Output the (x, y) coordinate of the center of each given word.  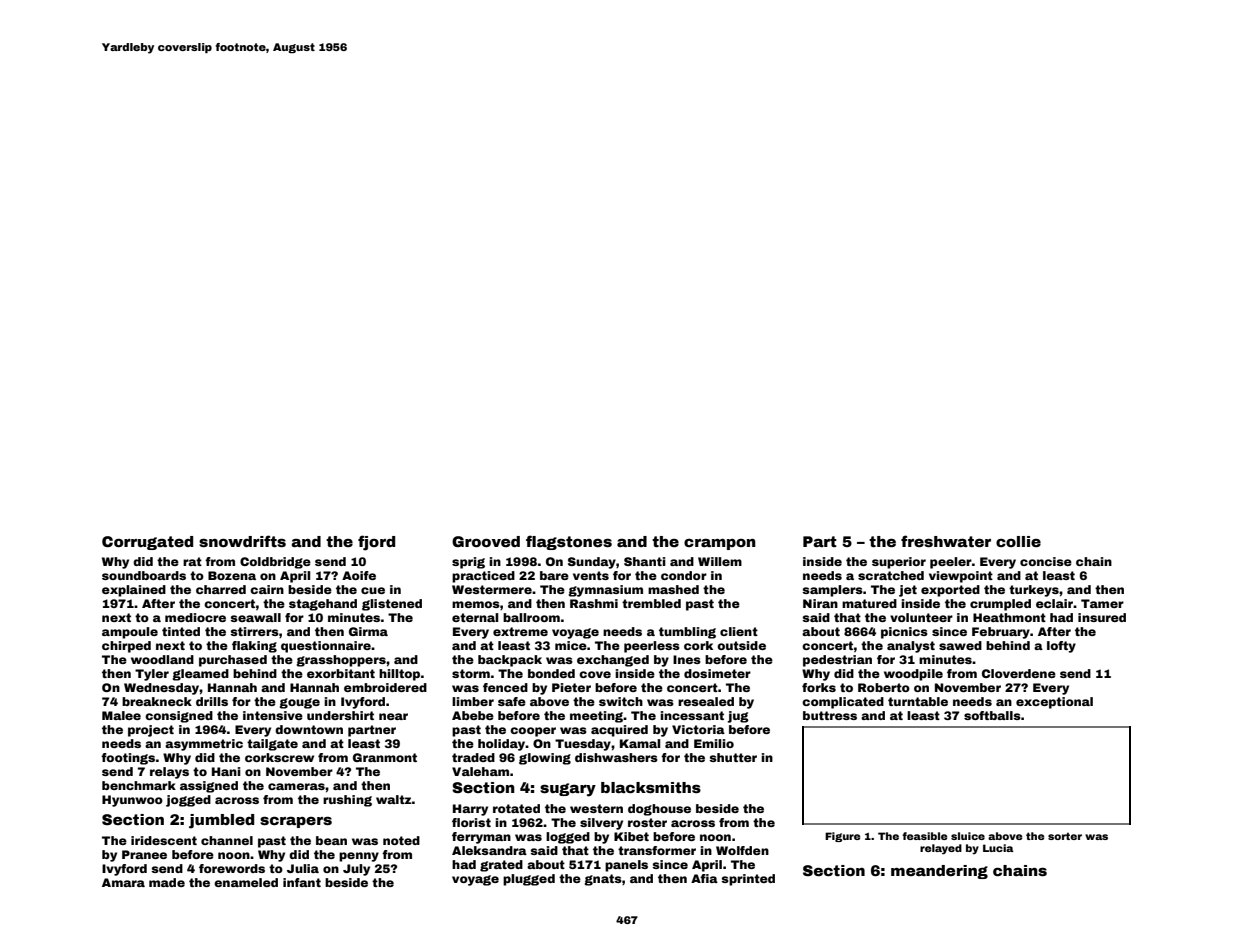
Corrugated (147, 543)
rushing (347, 801)
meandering (939, 872)
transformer (657, 850)
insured (1102, 617)
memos (476, 604)
